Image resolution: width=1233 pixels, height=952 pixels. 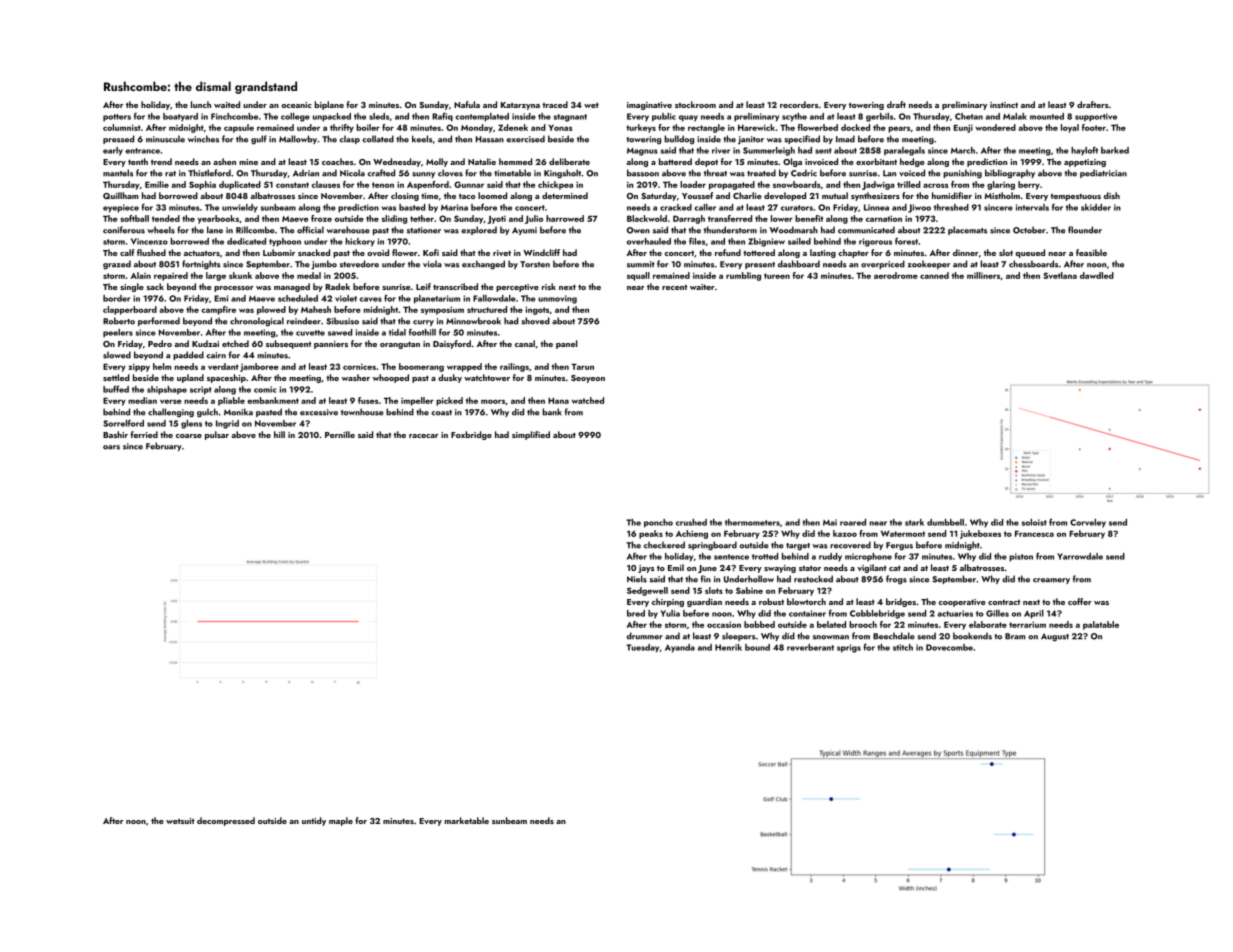 What do you see at coordinates (115, 434) in the screenshot?
I see `Bashir` at bounding box center [115, 434].
